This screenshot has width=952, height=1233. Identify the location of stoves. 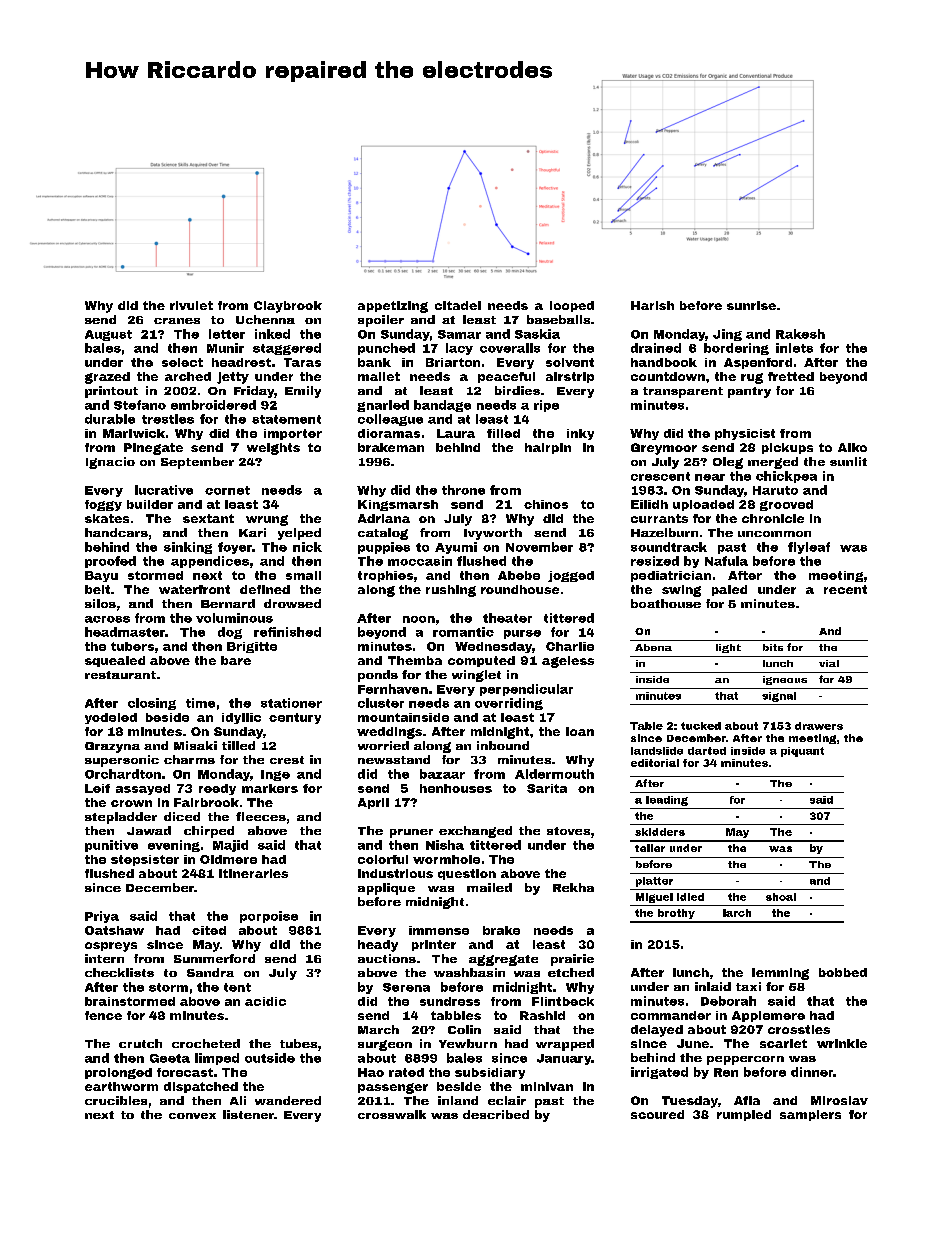
(568, 831).
